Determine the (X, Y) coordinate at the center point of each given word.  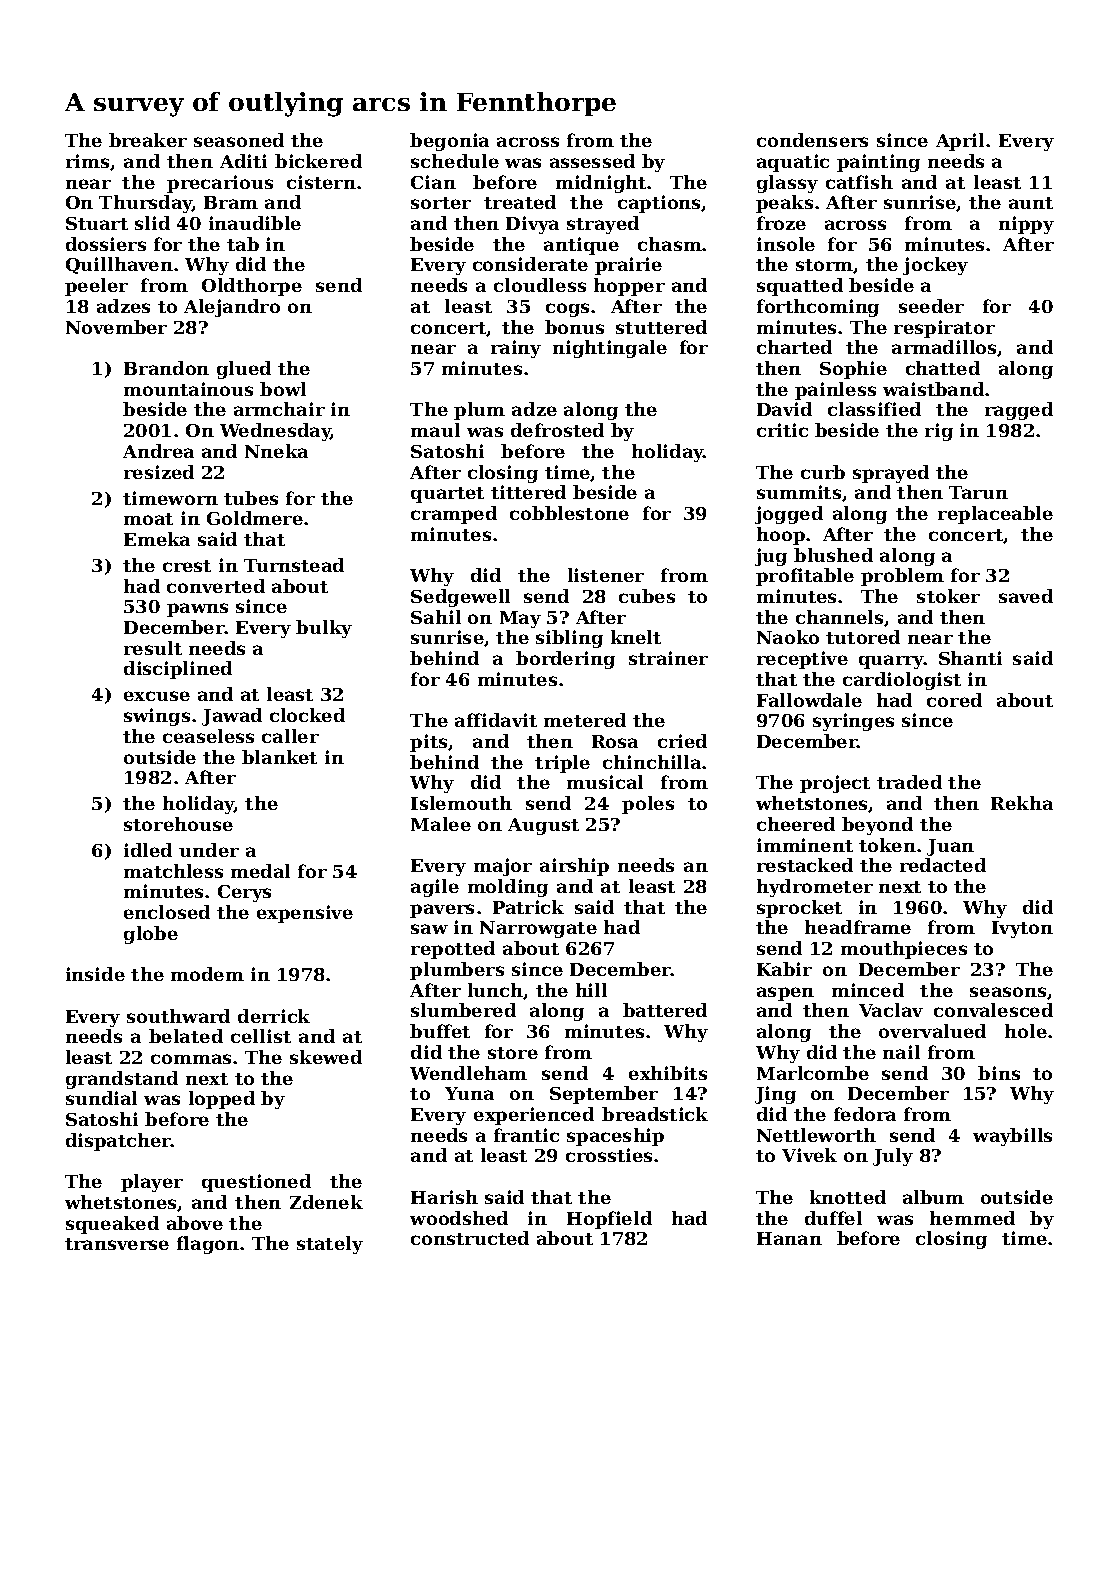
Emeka (157, 539)
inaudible (255, 223)
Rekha (1022, 803)
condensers (812, 140)
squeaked (112, 1225)
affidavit (496, 720)
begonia (449, 142)
